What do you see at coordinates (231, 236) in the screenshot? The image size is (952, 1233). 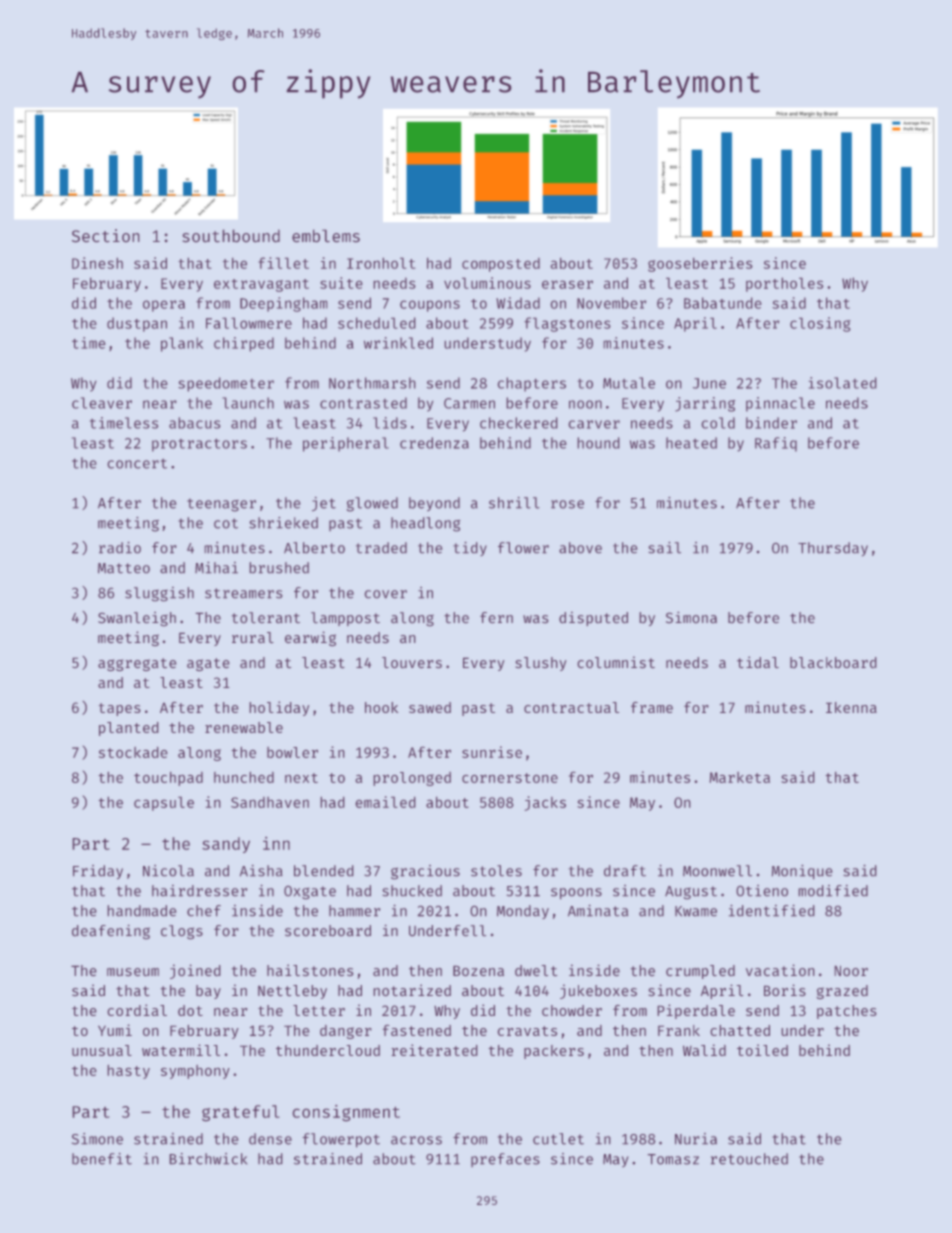 I see `southbound` at bounding box center [231, 236].
